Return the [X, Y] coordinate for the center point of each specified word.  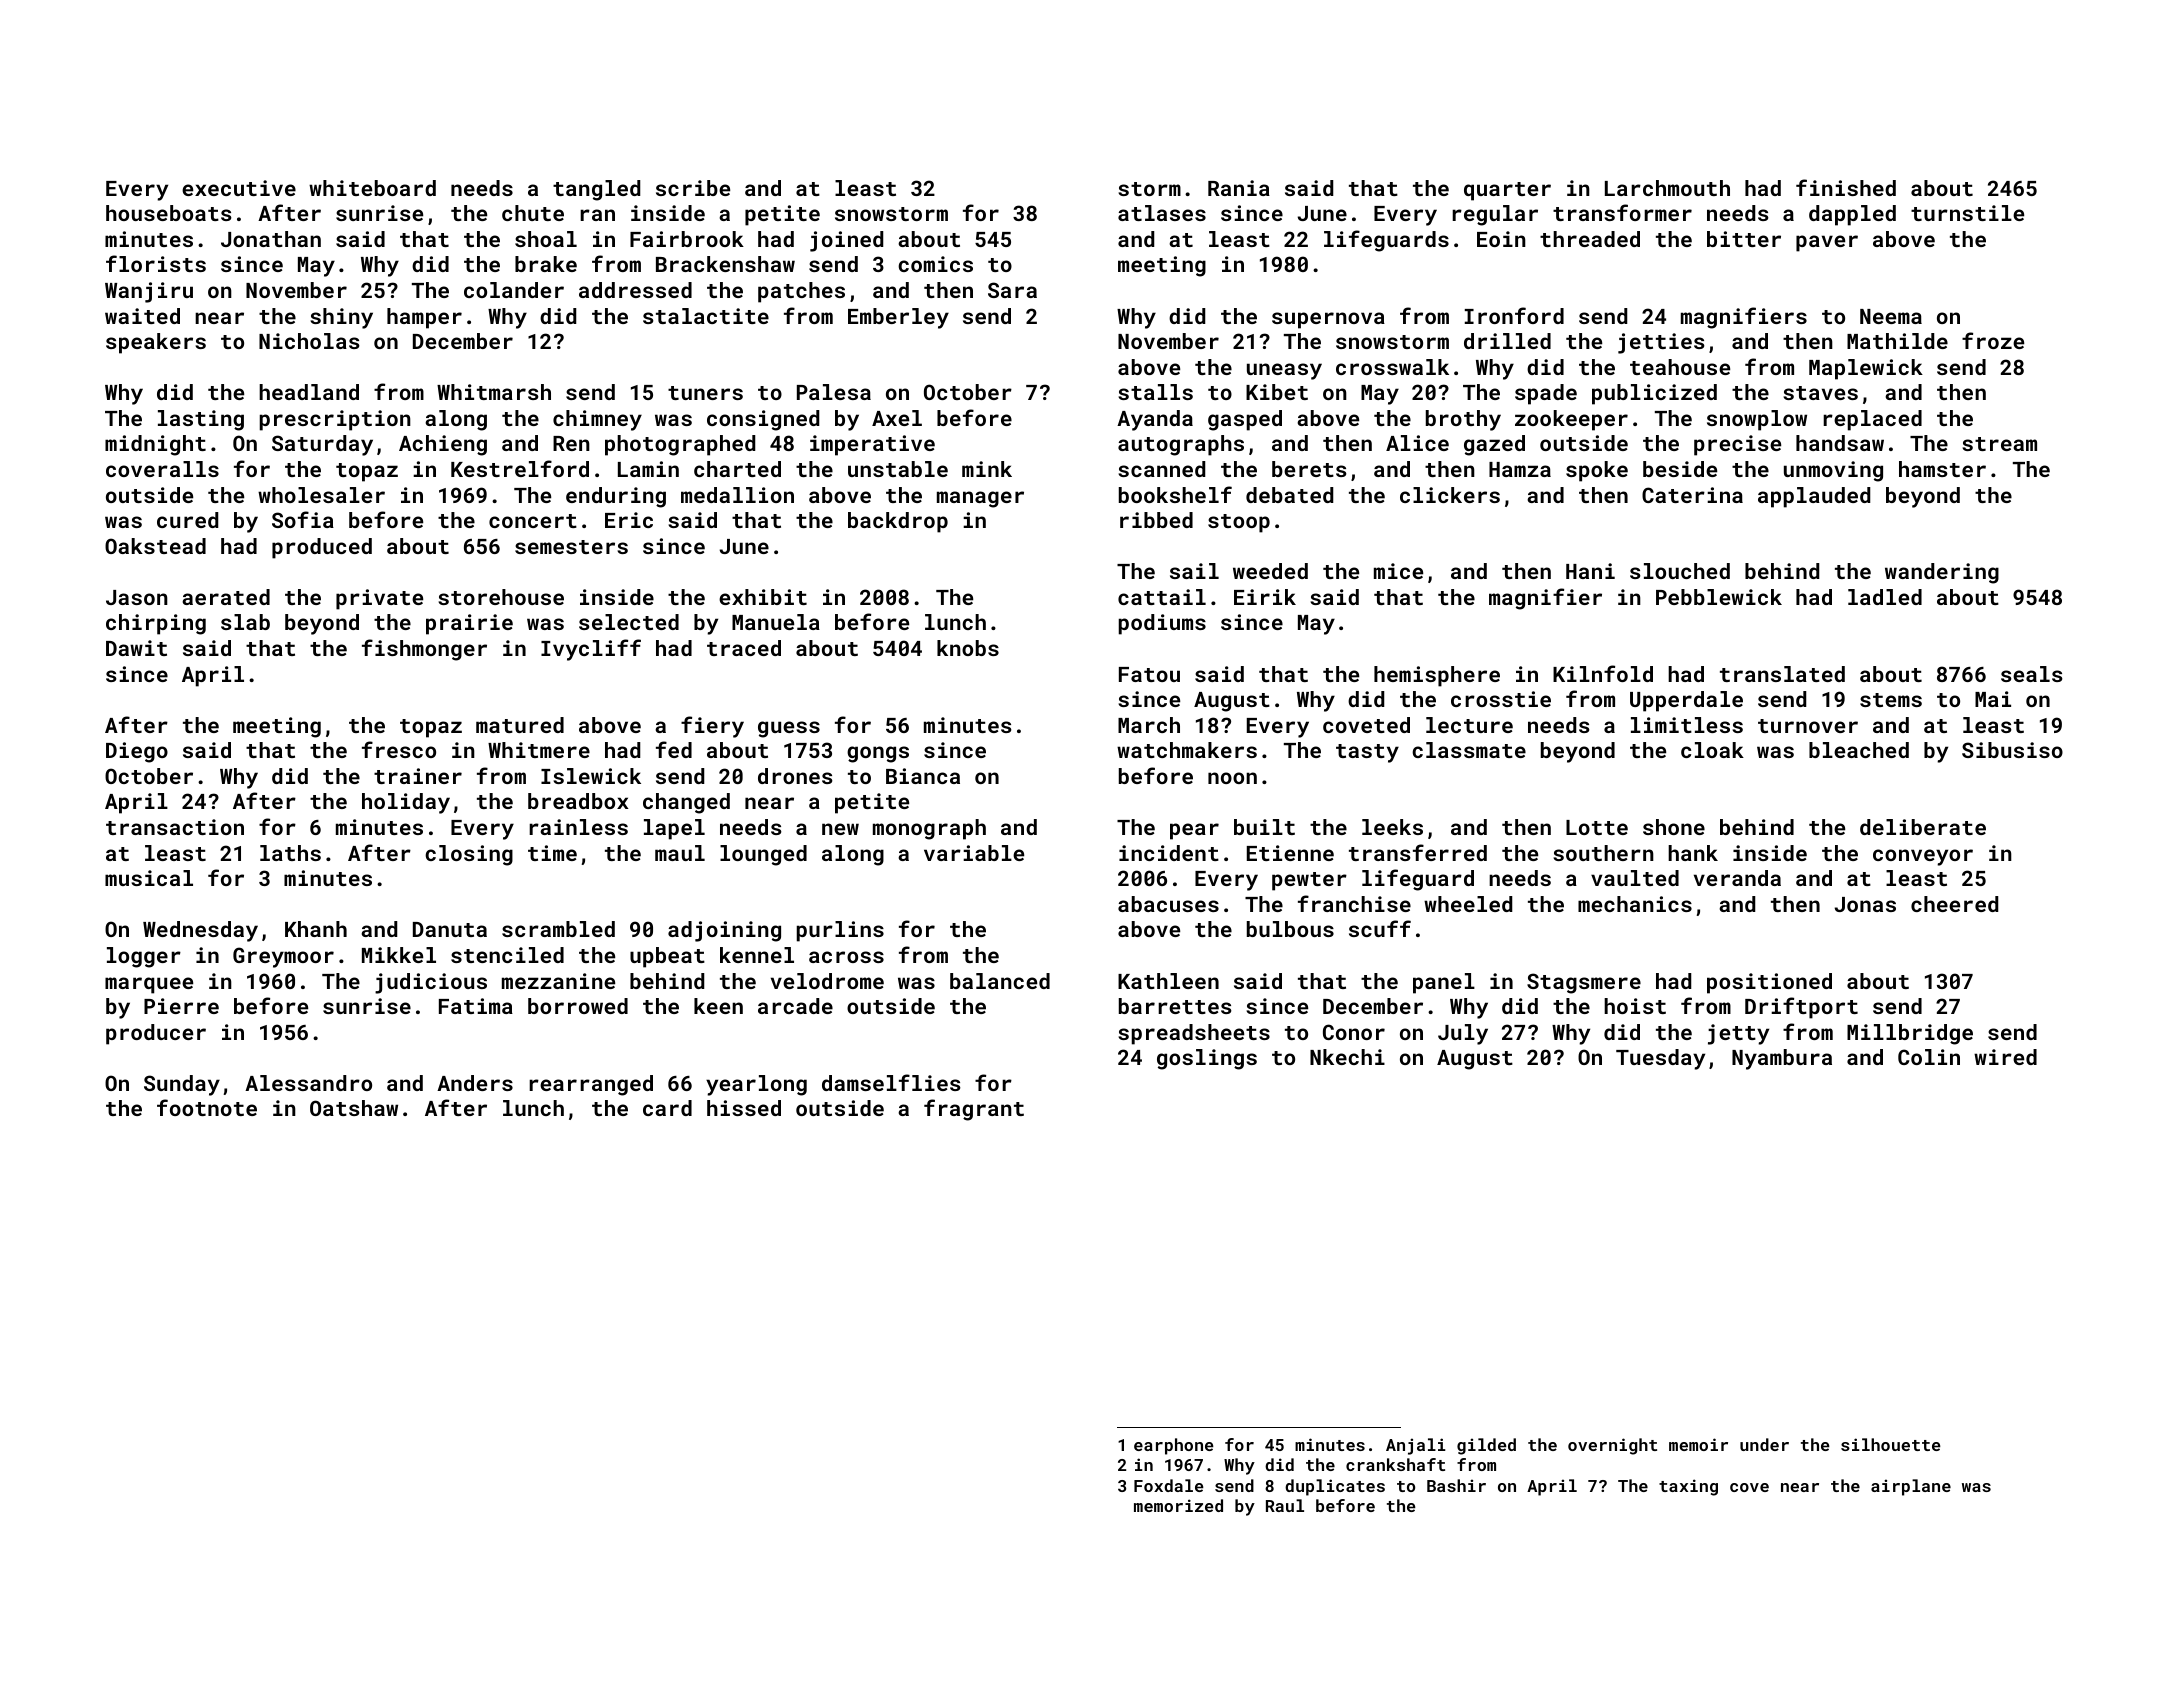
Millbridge [1910, 1034]
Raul [1285, 1505]
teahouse [1680, 367]
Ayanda [1155, 420]
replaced [1872, 420]
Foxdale [1169, 1485]
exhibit [763, 597]
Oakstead [155, 546]
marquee [149, 985]
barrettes [1175, 1006]
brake [546, 264]
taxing [1688, 1487]
